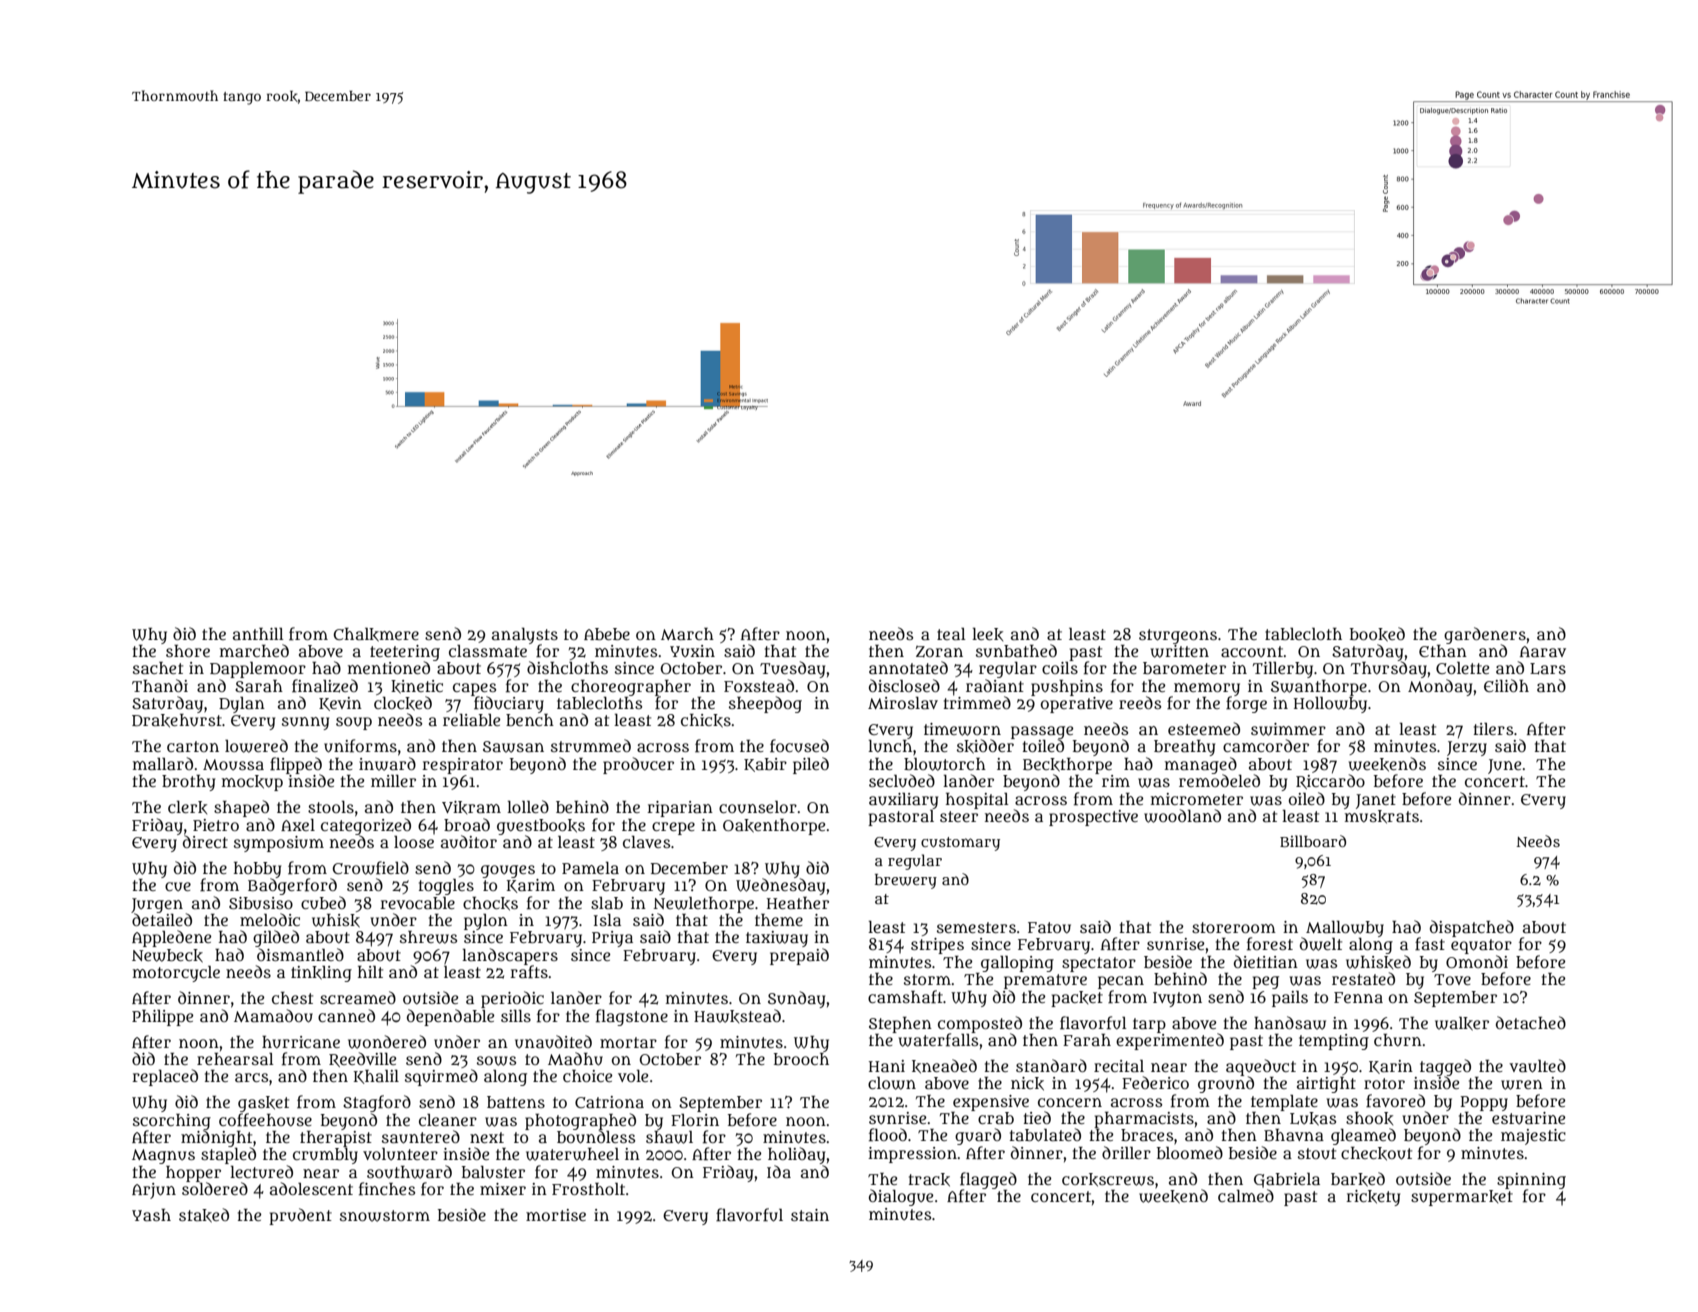 This page has height=1312, width=1698. Describe the element at coordinates (888, 1135) in the page. I see `flood` at that location.
